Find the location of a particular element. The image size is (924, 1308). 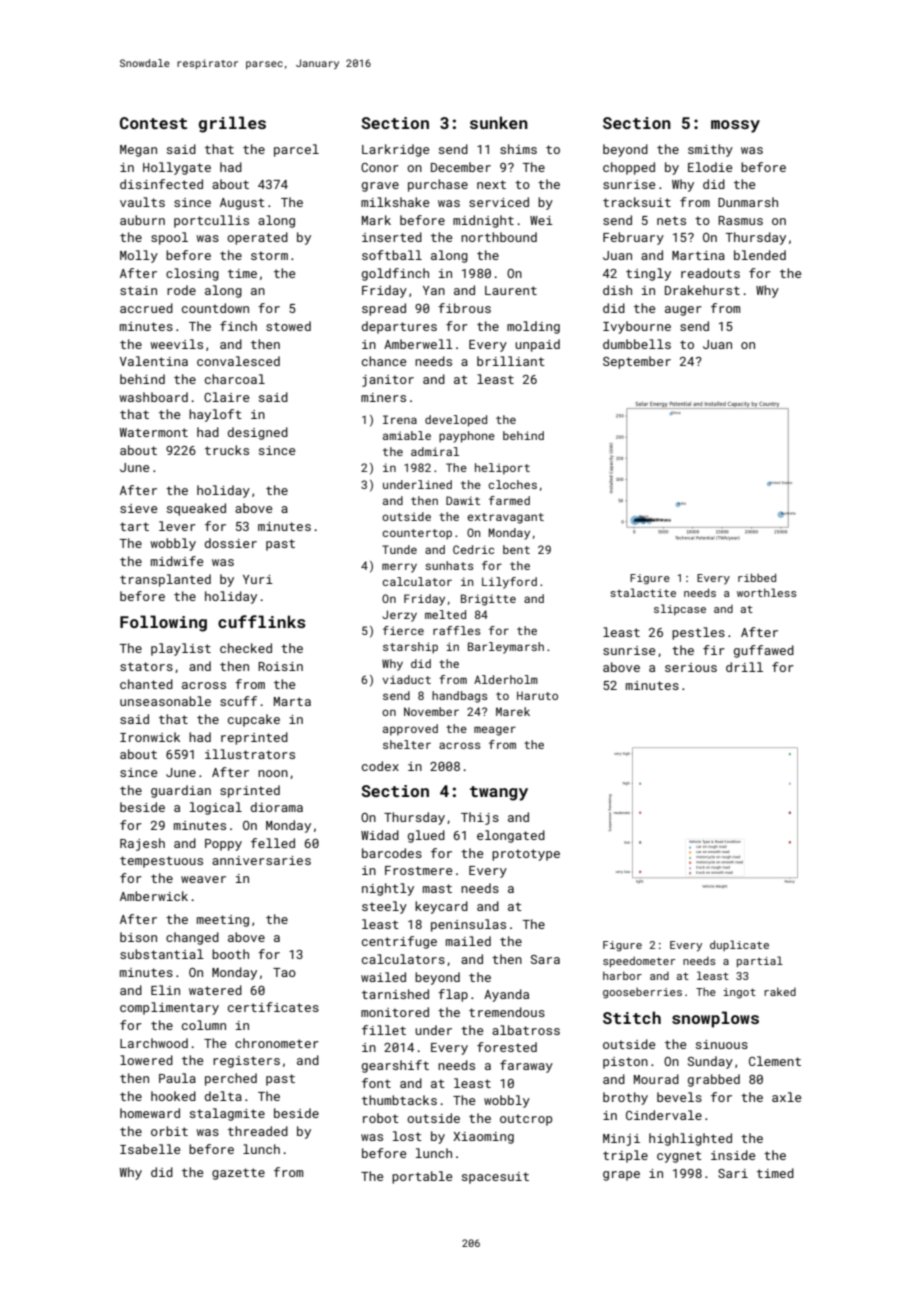

grilles is located at coordinates (232, 124).
